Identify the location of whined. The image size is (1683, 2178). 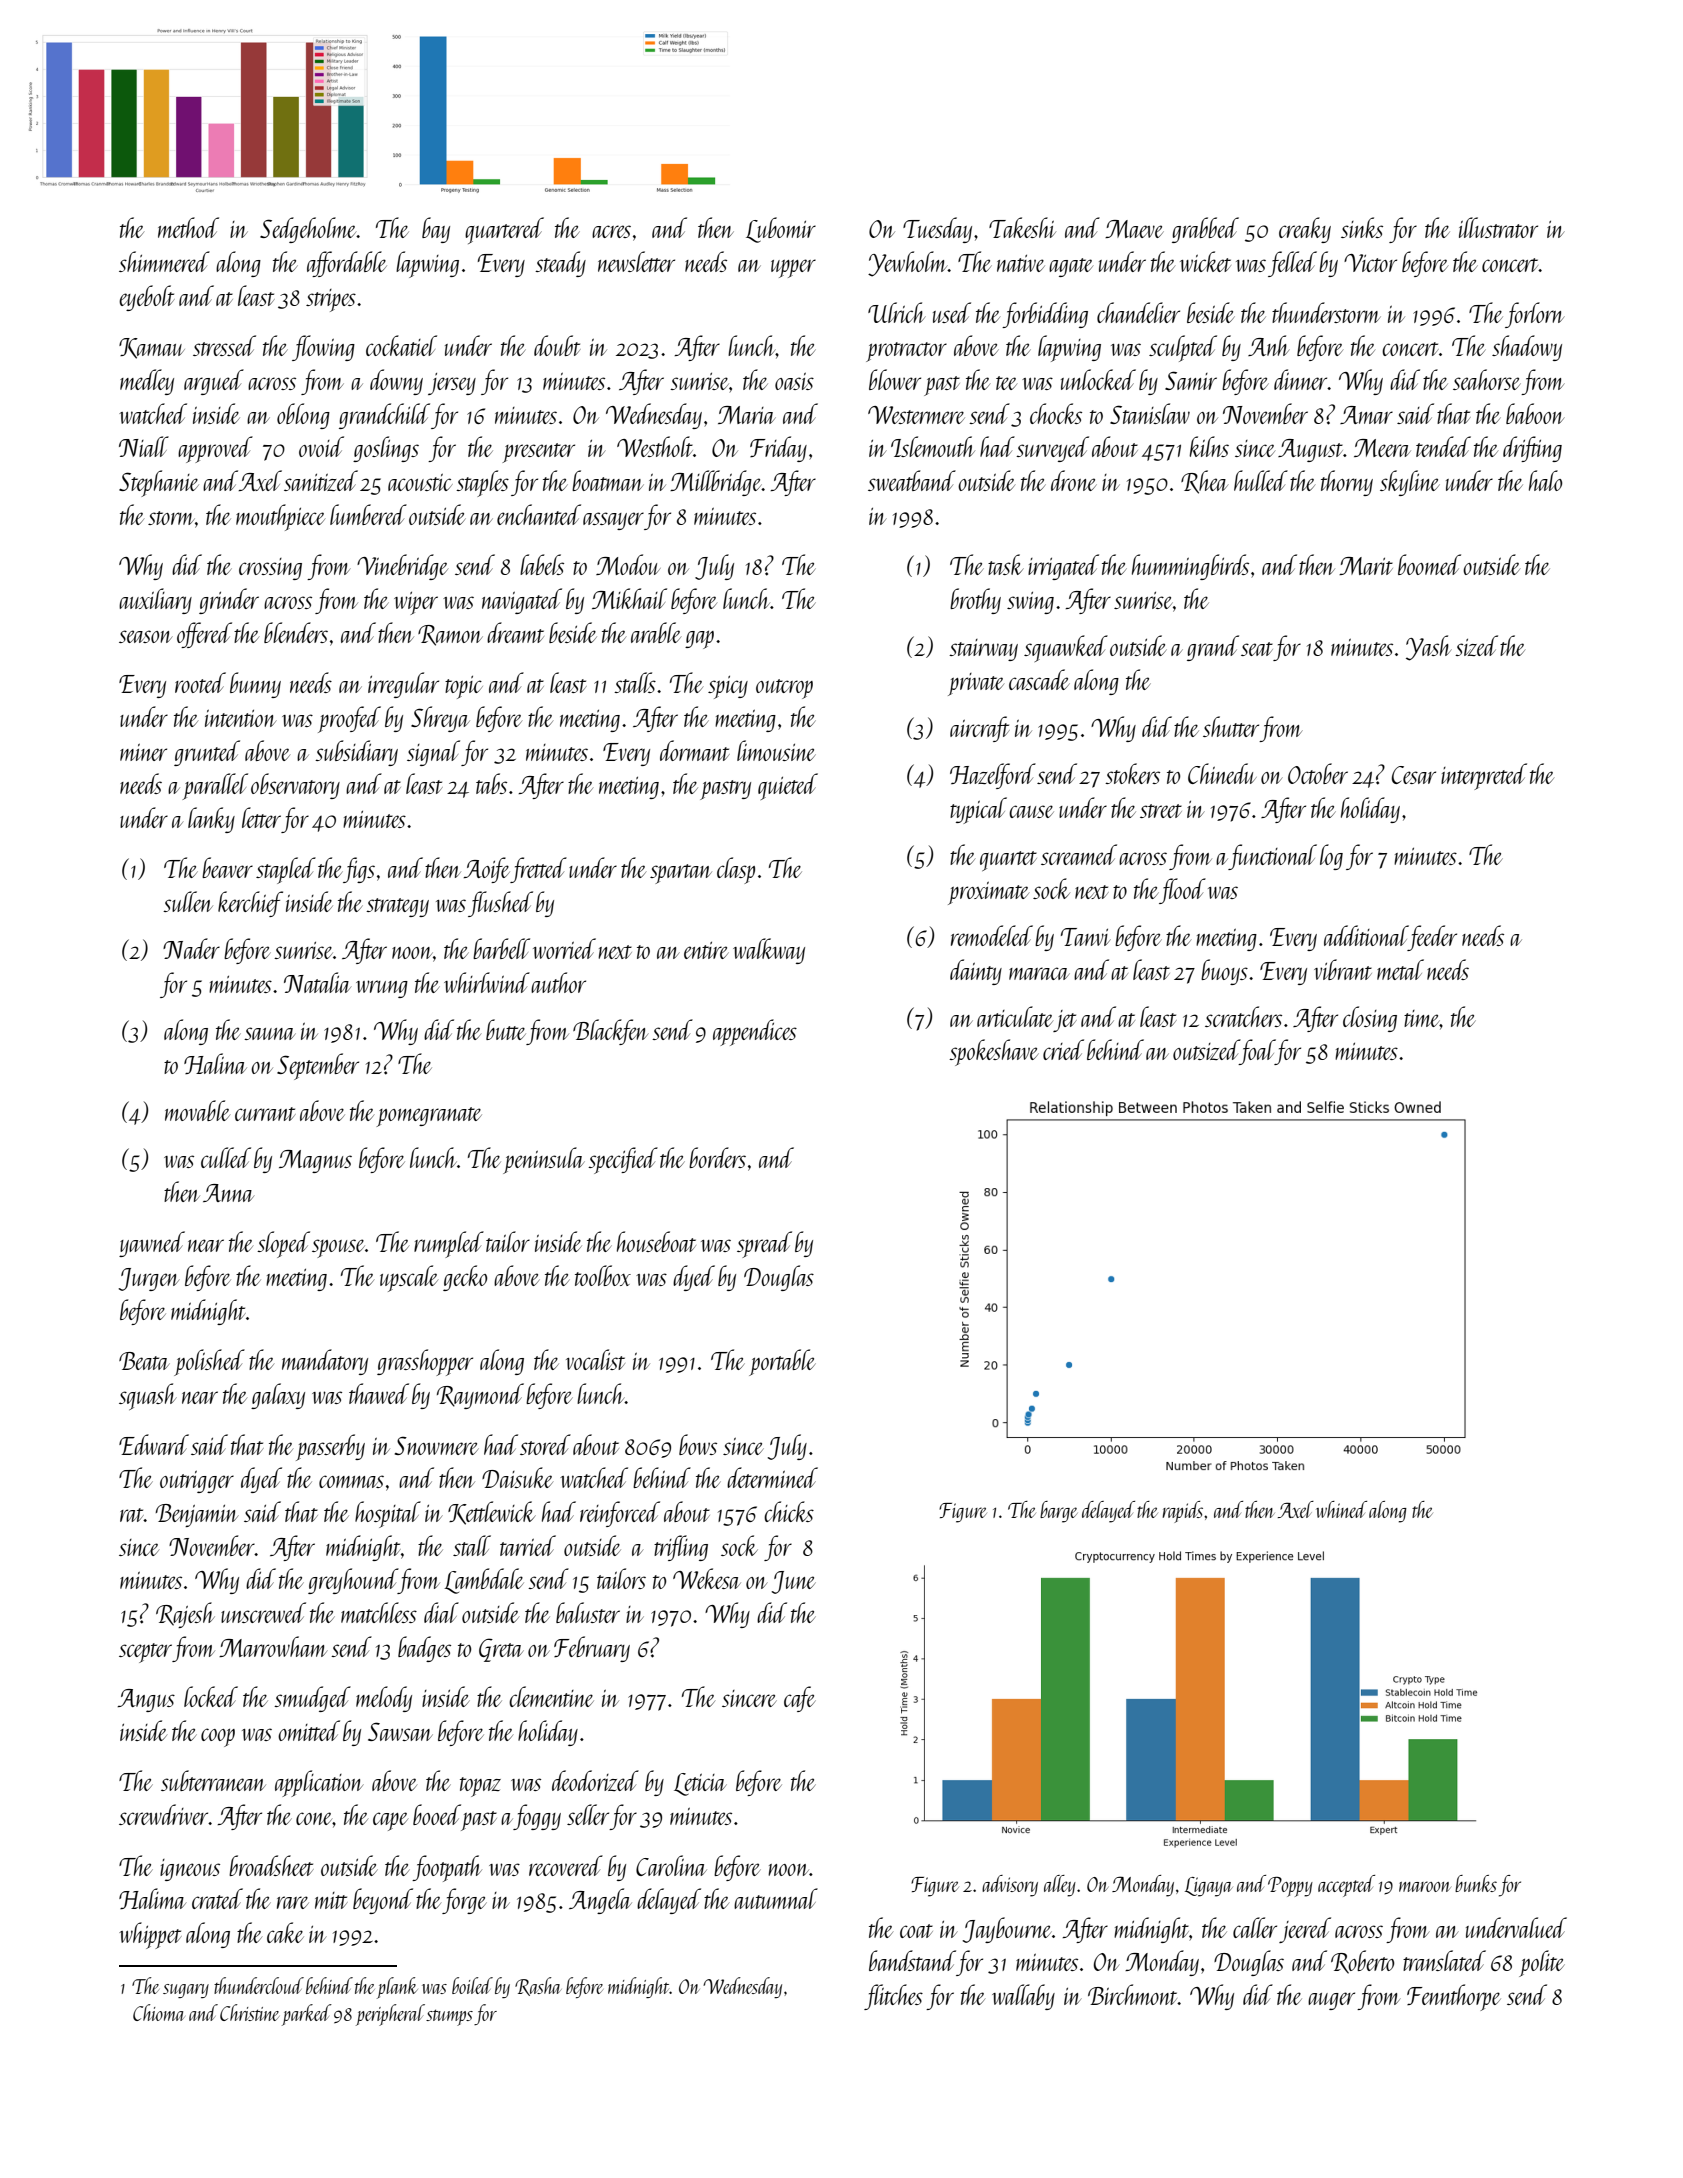
(1341, 1509).
